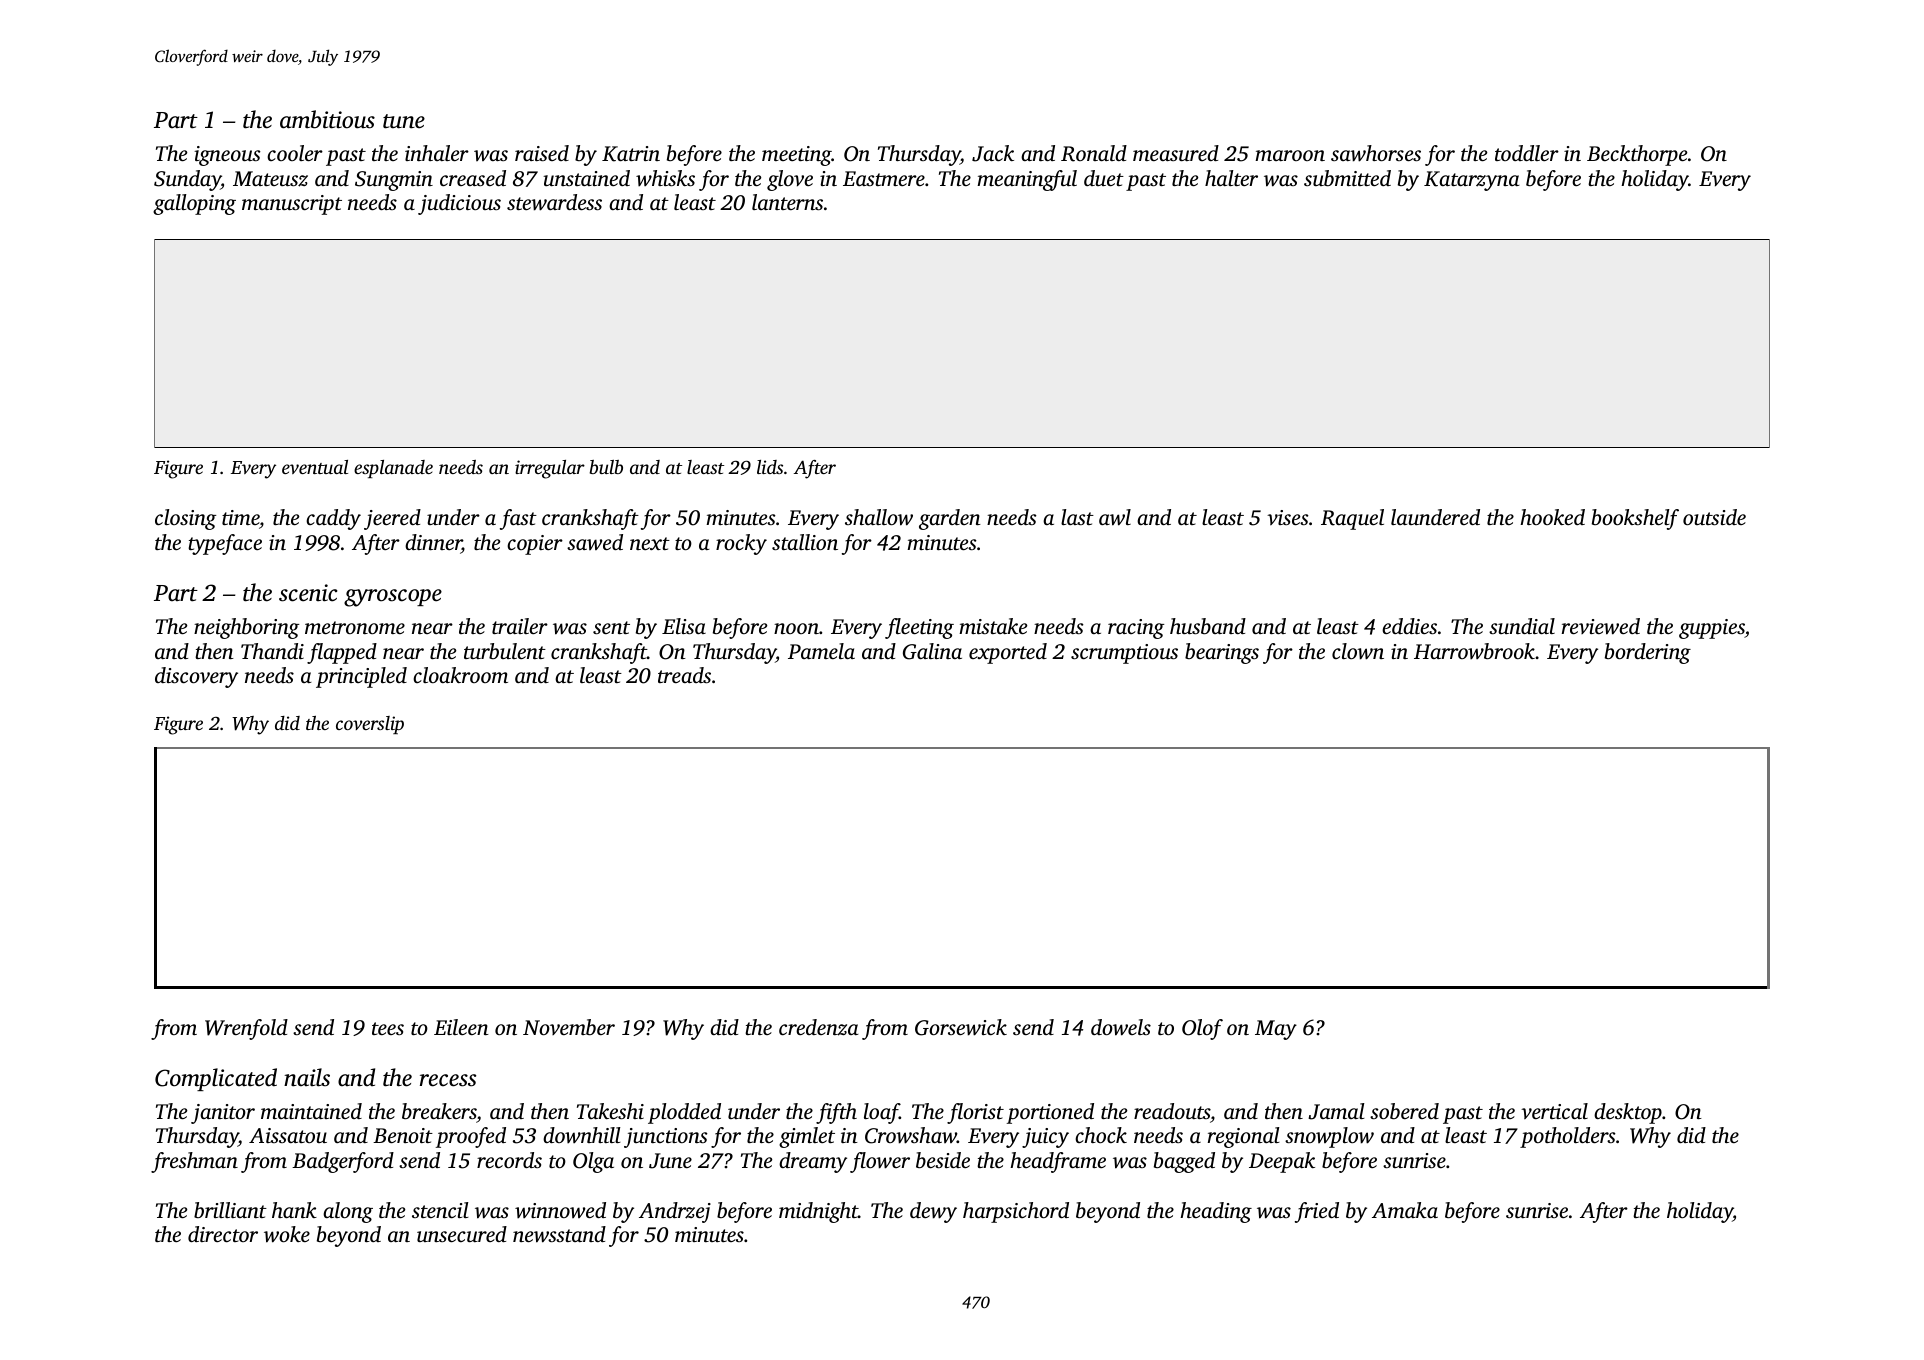 The width and height of the screenshot is (1924, 1360). Describe the element at coordinates (461, 1027) in the screenshot. I see `Eileen` at that location.
